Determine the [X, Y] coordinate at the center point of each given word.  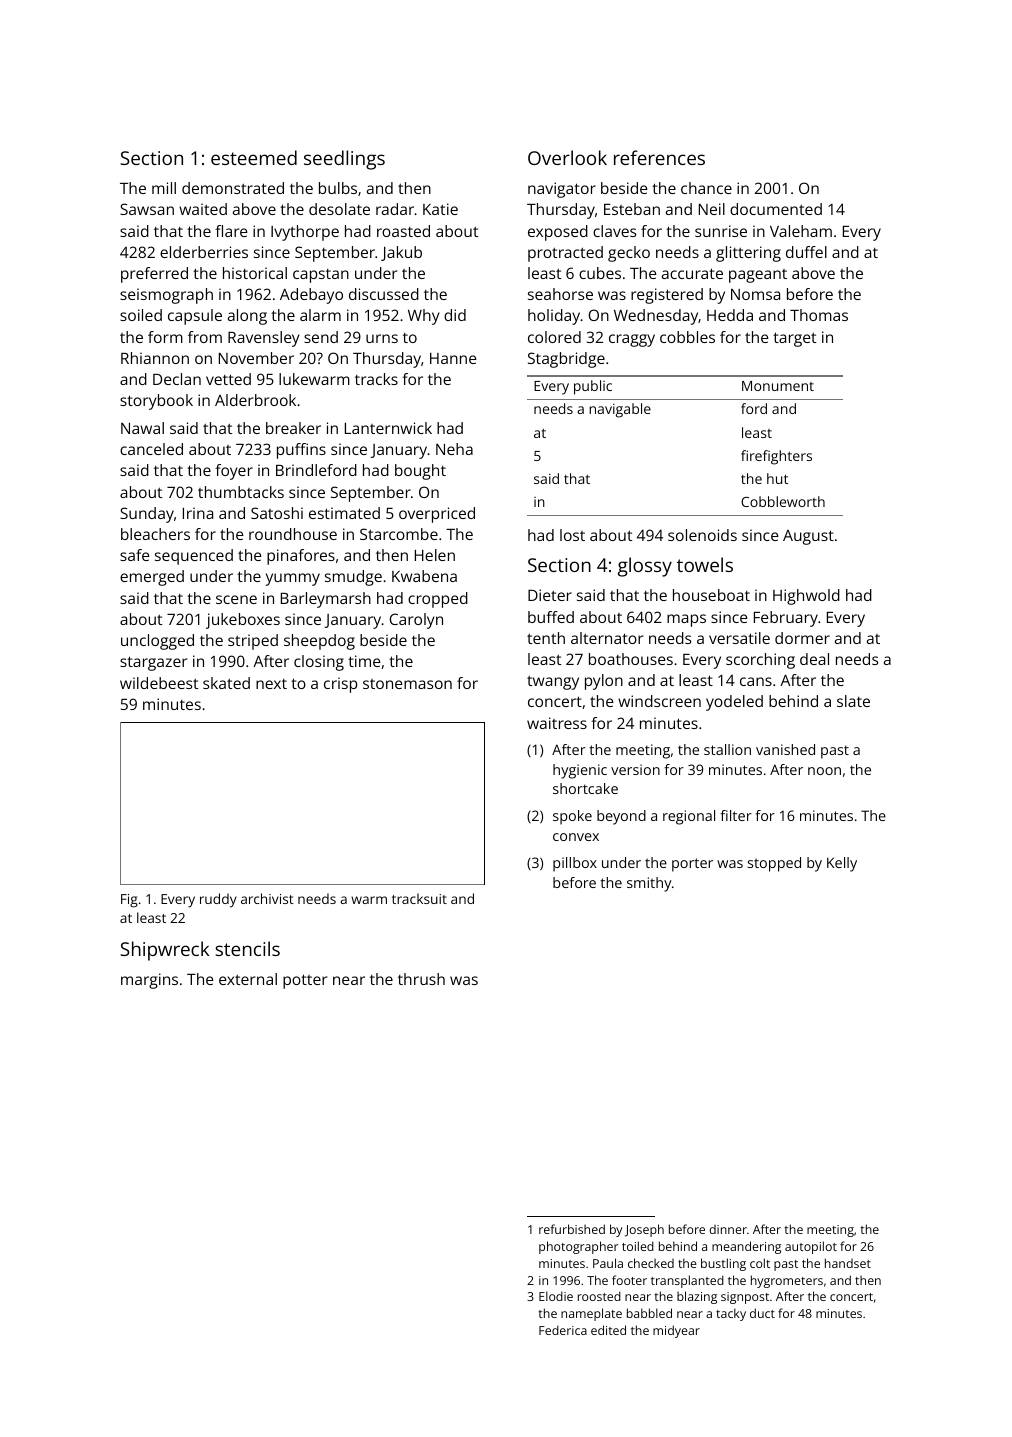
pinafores [301, 557]
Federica [563, 1330]
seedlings [344, 160]
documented [776, 209]
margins [149, 981]
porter [692, 865]
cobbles [687, 337]
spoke [572, 817]
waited [203, 209]
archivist [267, 898]
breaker [293, 428]
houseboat [711, 595]
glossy [645, 567]
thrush [421, 979]
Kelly [842, 864]
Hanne [453, 358]
